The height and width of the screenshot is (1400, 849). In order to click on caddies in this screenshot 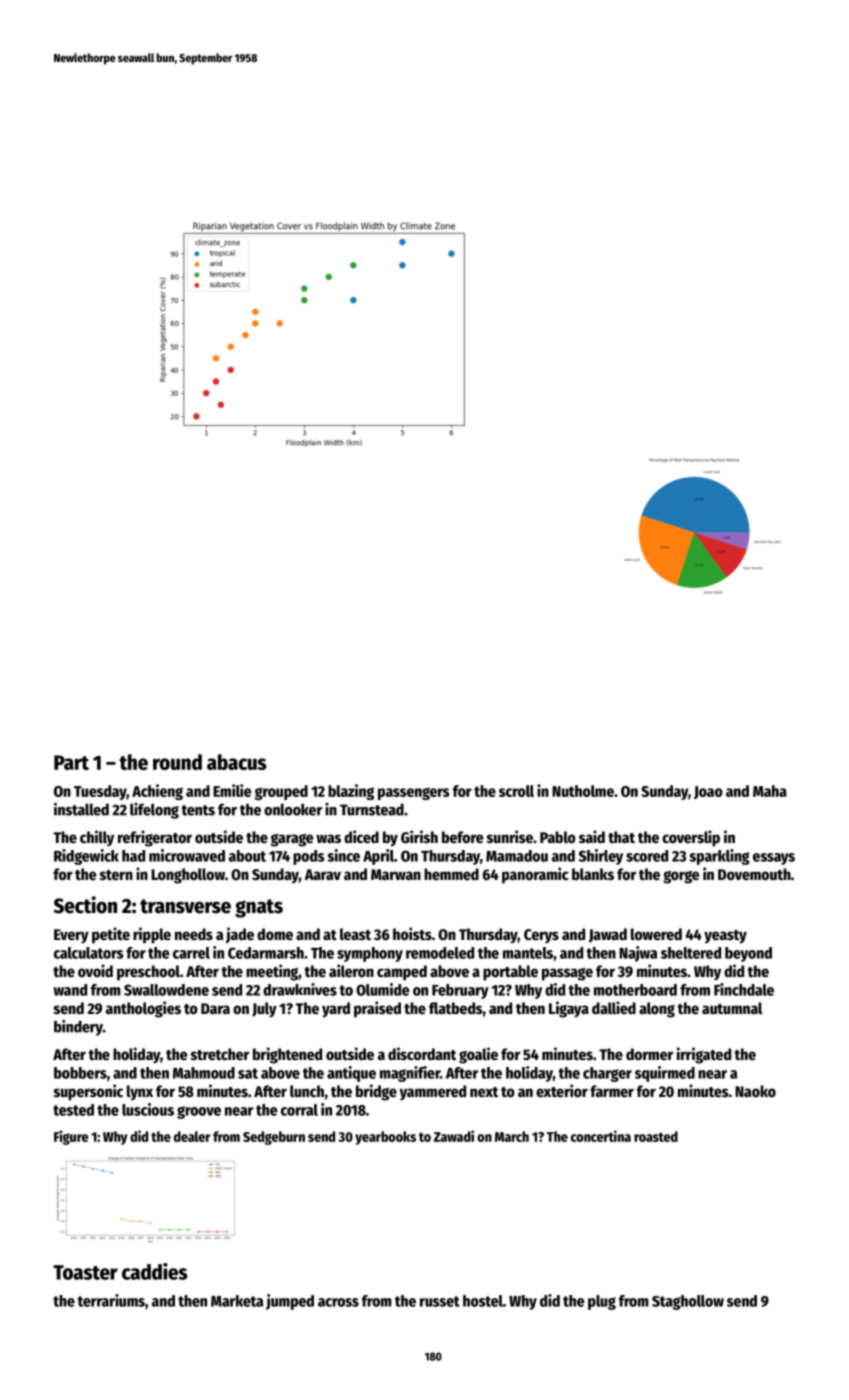, I will do `click(155, 1271)`.
